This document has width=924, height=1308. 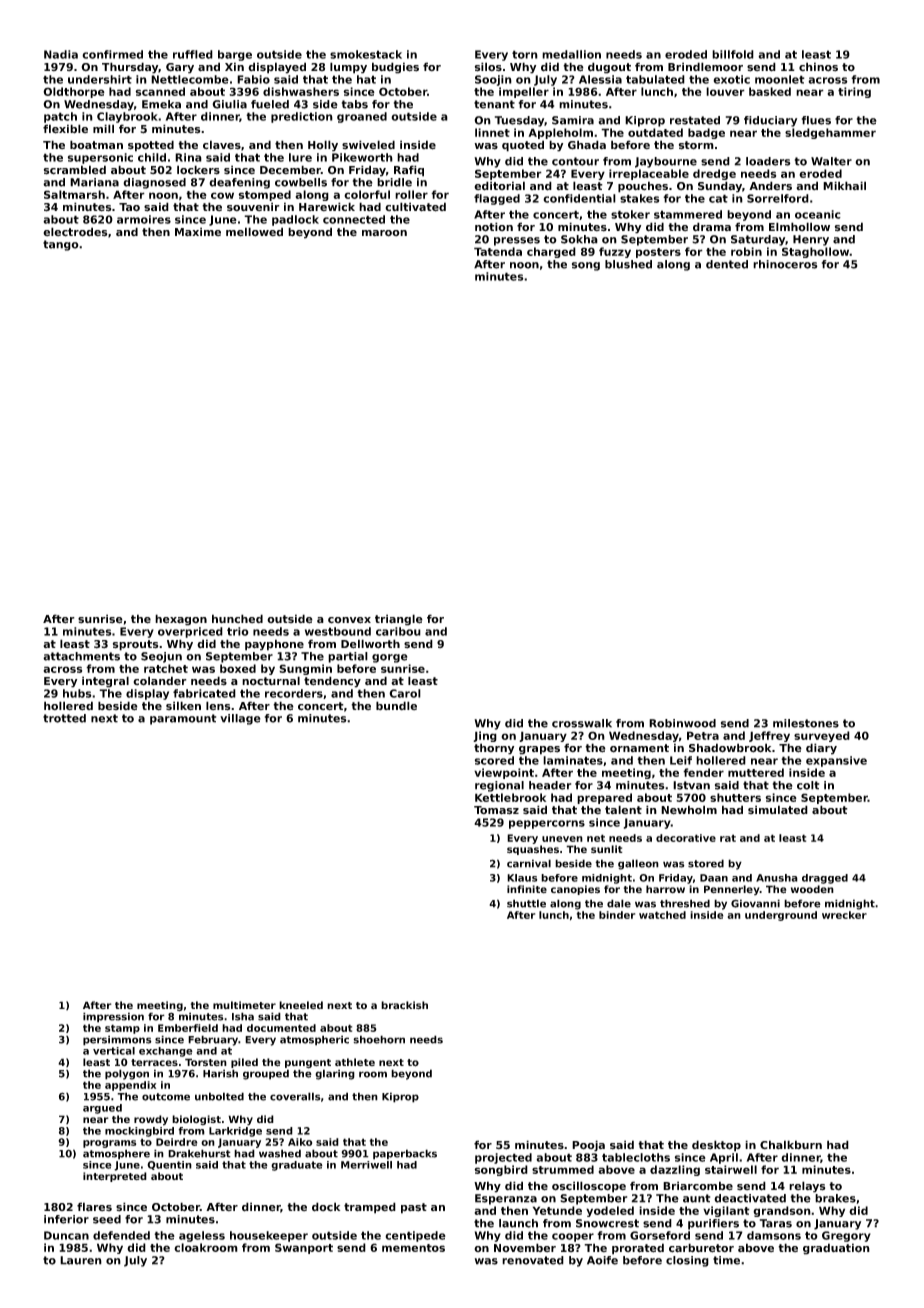 I want to click on shuttle, so click(x=526, y=903).
